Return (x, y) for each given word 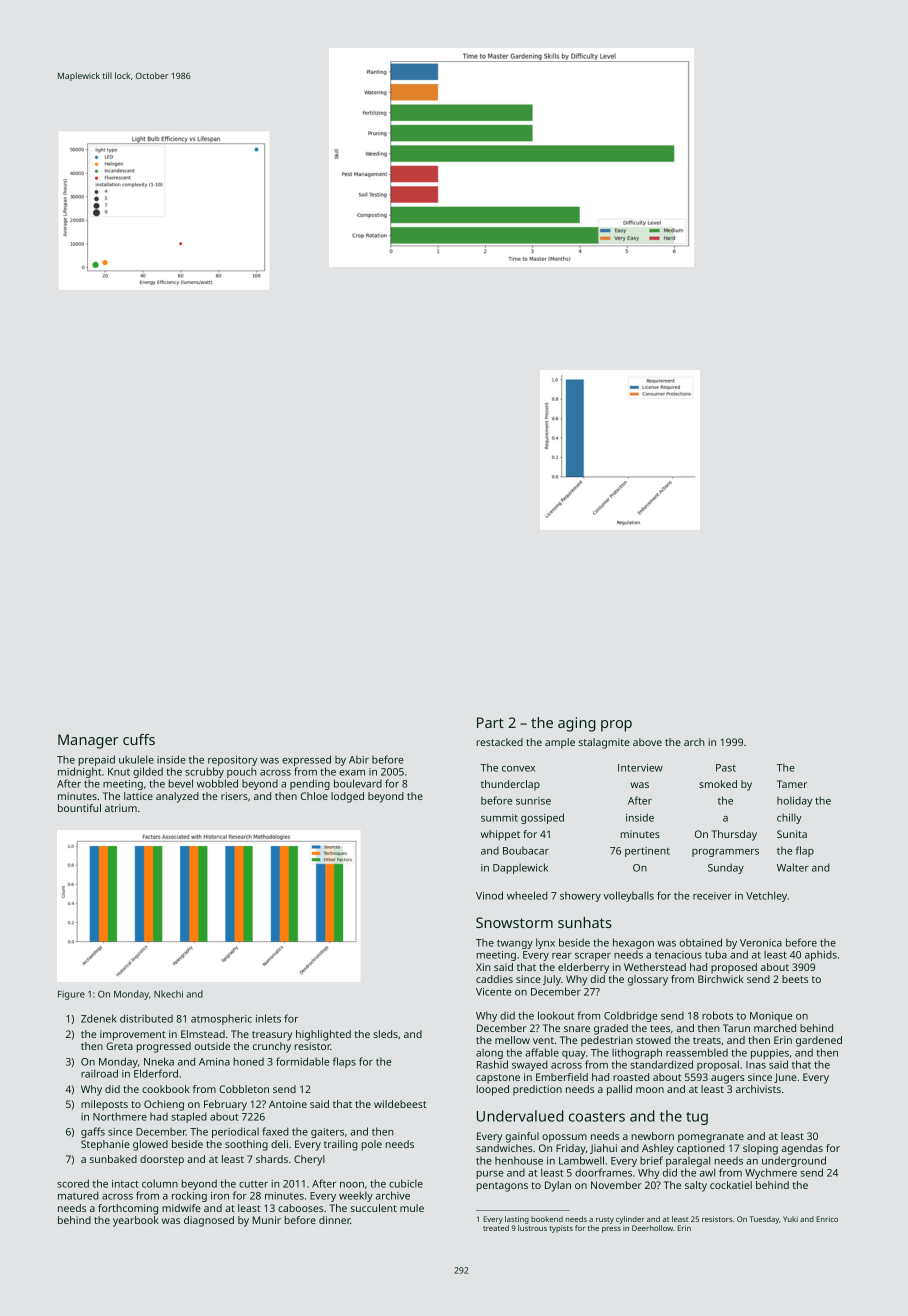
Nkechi (168, 994)
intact (125, 1184)
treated (496, 1228)
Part (490, 722)
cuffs (139, 739)
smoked (718, 784)
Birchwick (721, 979)
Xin (483, 967)
